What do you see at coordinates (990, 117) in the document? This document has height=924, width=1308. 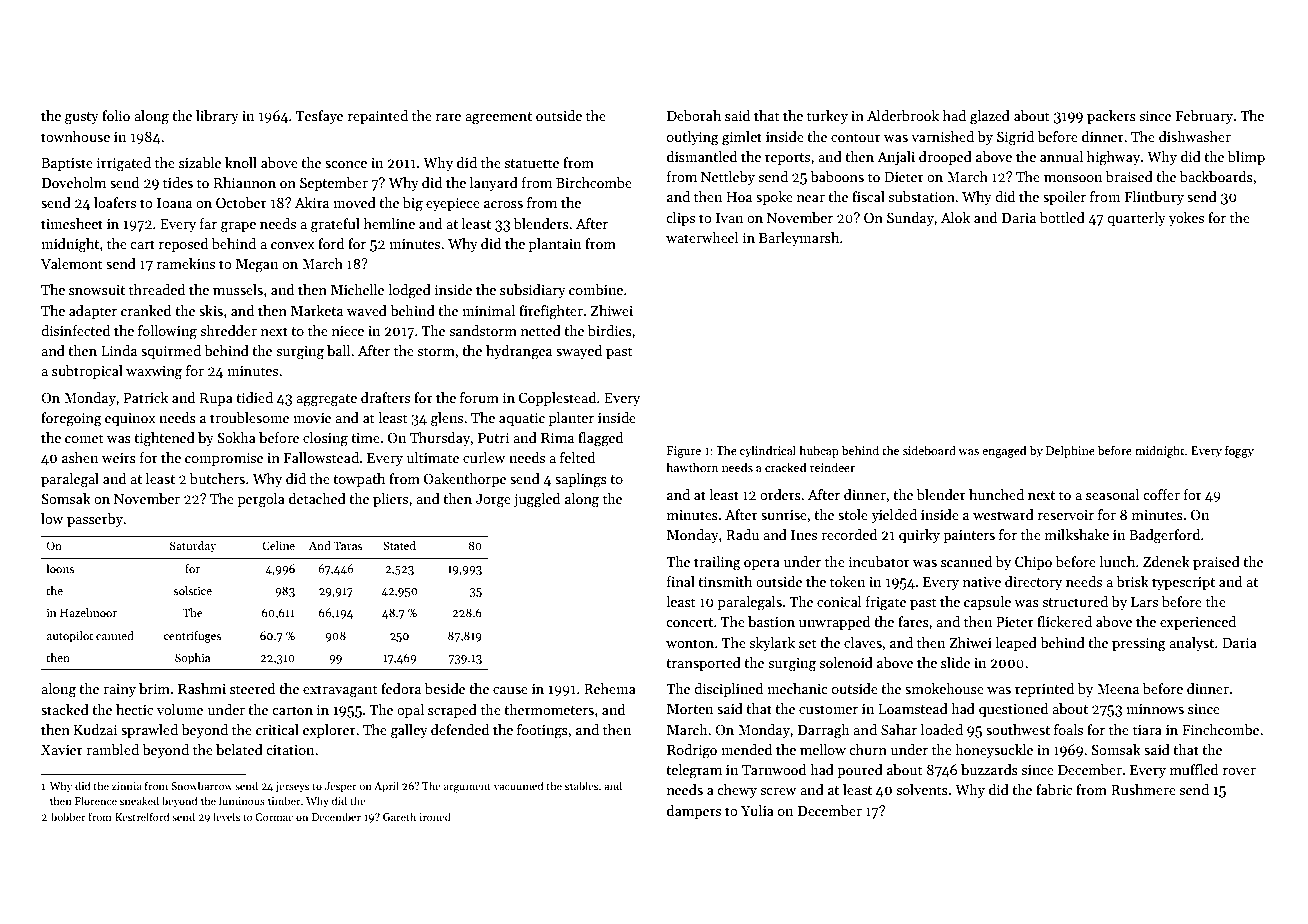 I see `glazed` at bounding box center [990, 117].
